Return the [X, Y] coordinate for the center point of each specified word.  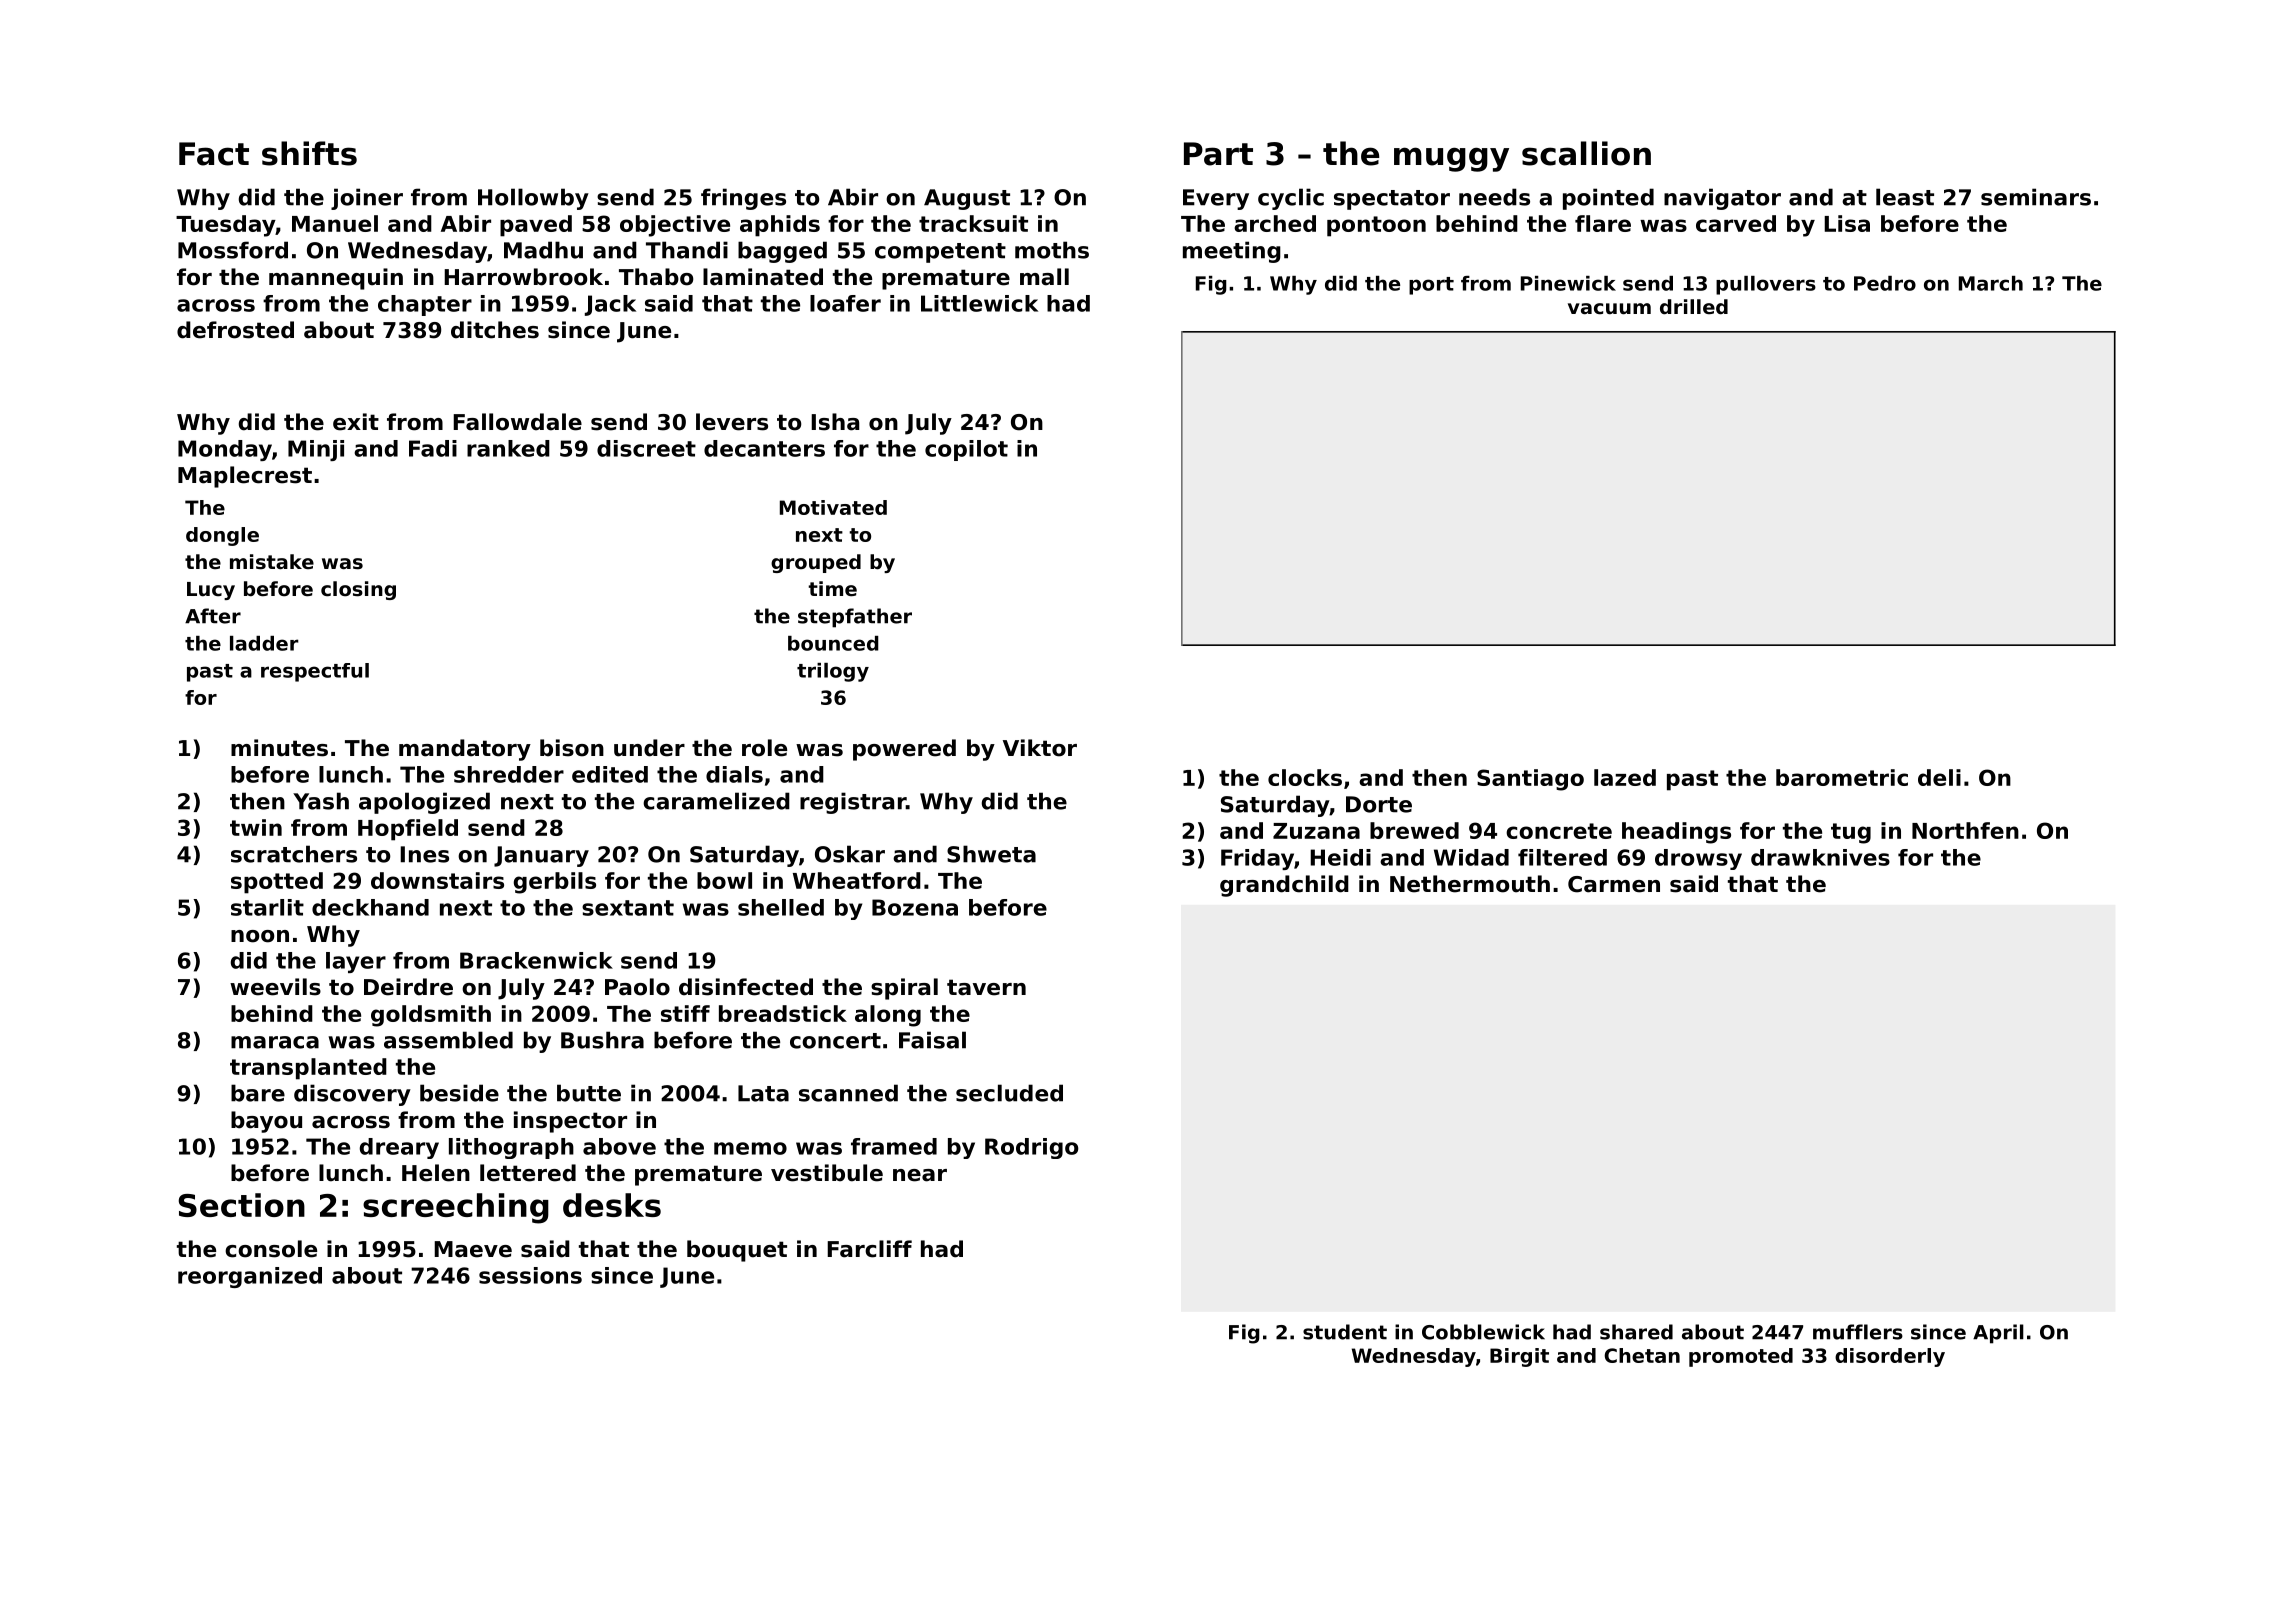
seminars [2036, 197]
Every [1216, 199]
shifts [309, 153]
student [1345, 1332]
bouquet [737, 1251]
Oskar [850, 854]
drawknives [1820, 857]
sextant [628, 908]
